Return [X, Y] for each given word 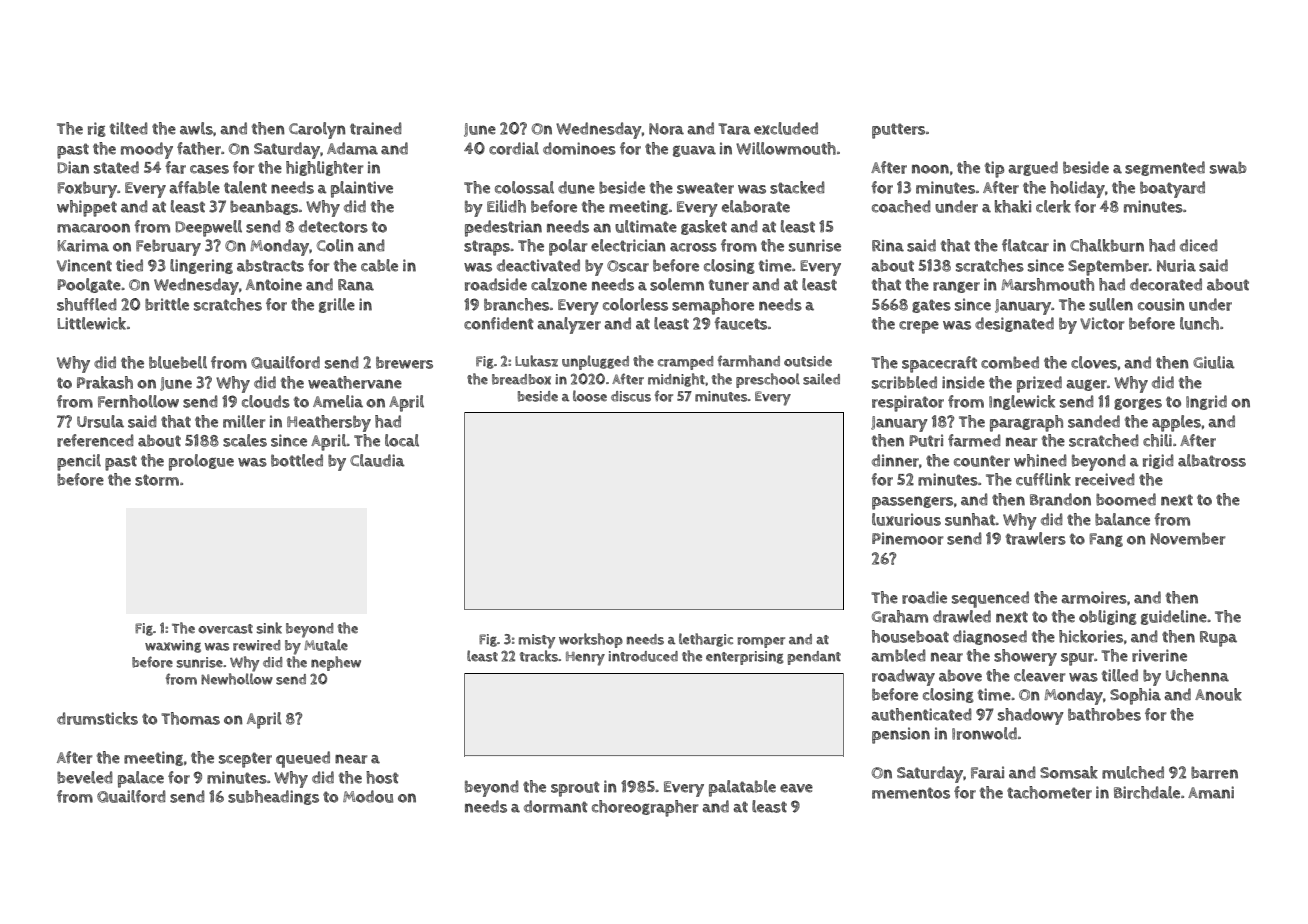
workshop [591, 640]
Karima [83, 245]
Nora [666, 129]
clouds [266, 401]
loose [590, 396]
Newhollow [237, 679]
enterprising [745, 658]
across [693, 247]
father [199, 148]
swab [1228, 167]
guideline [1174, 617]
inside [963, 382]
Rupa [1218, 639]
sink [269, 628]
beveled [85, 777]
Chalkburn [1107, 245]
